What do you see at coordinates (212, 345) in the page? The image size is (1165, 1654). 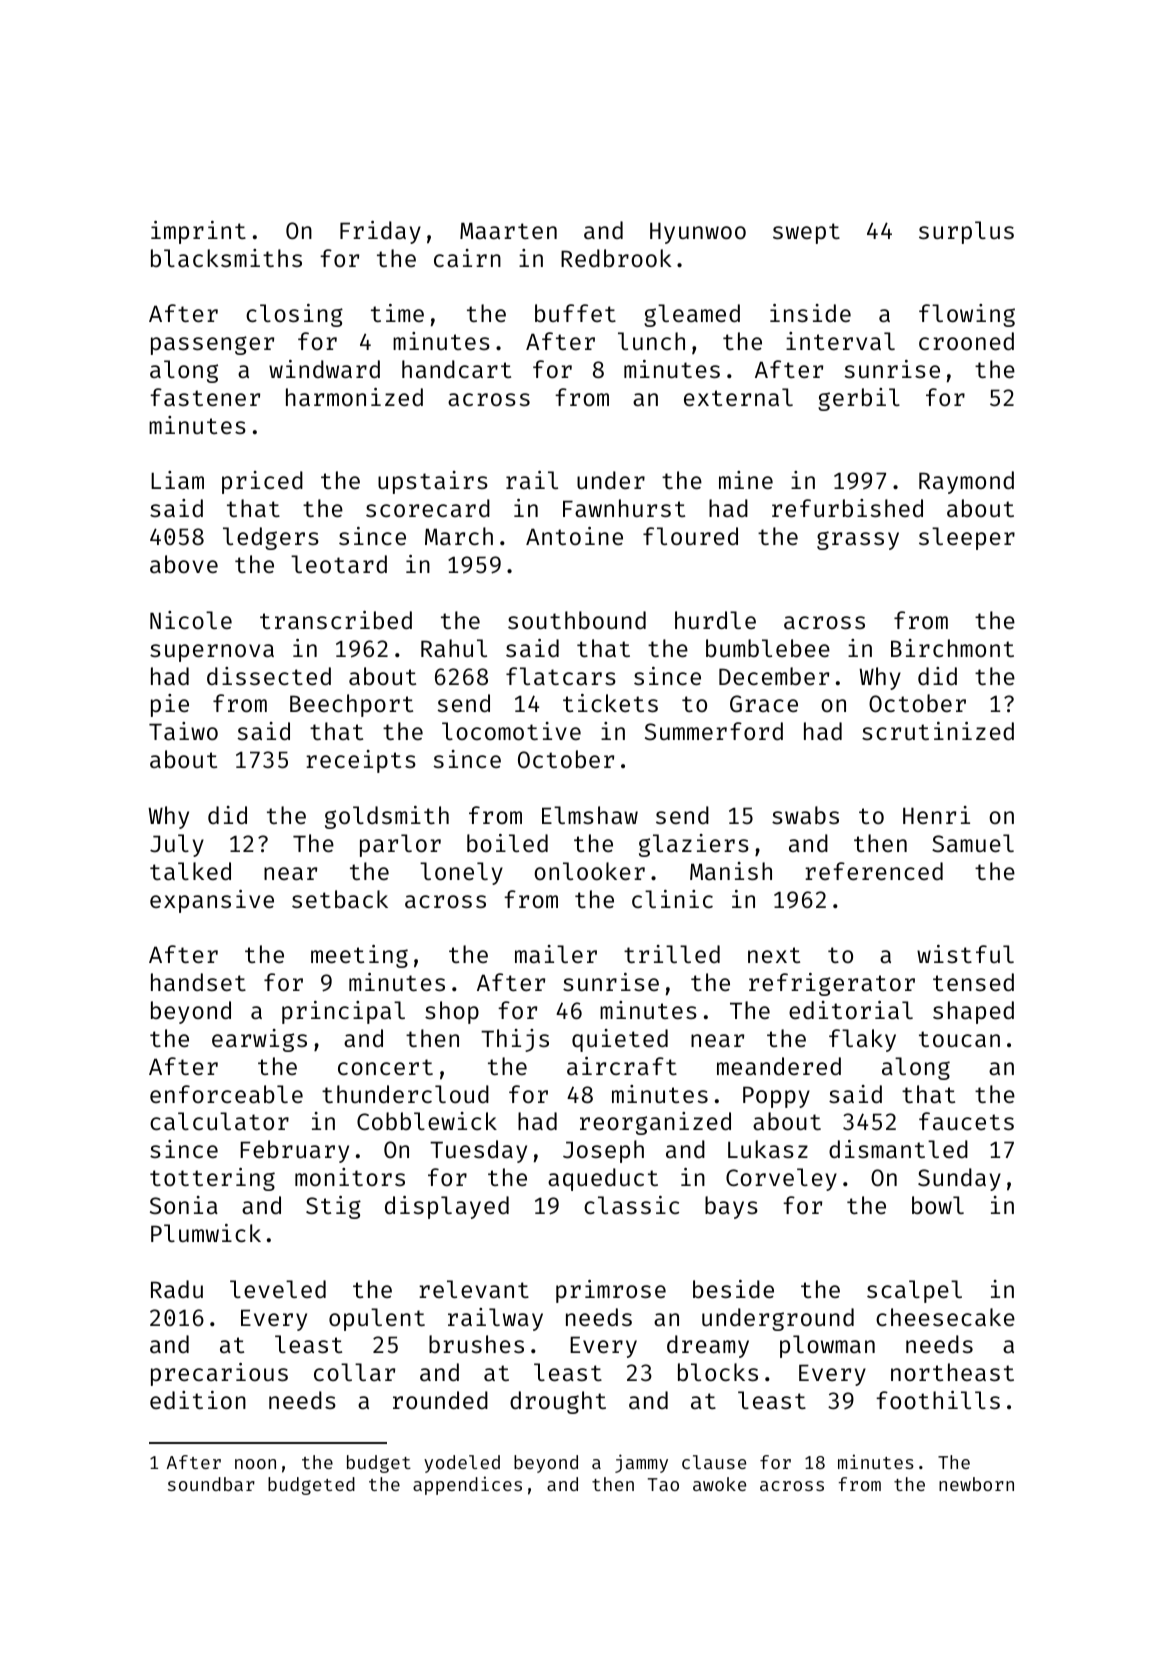 I see `passenger` at bounding box center [212, 345].
